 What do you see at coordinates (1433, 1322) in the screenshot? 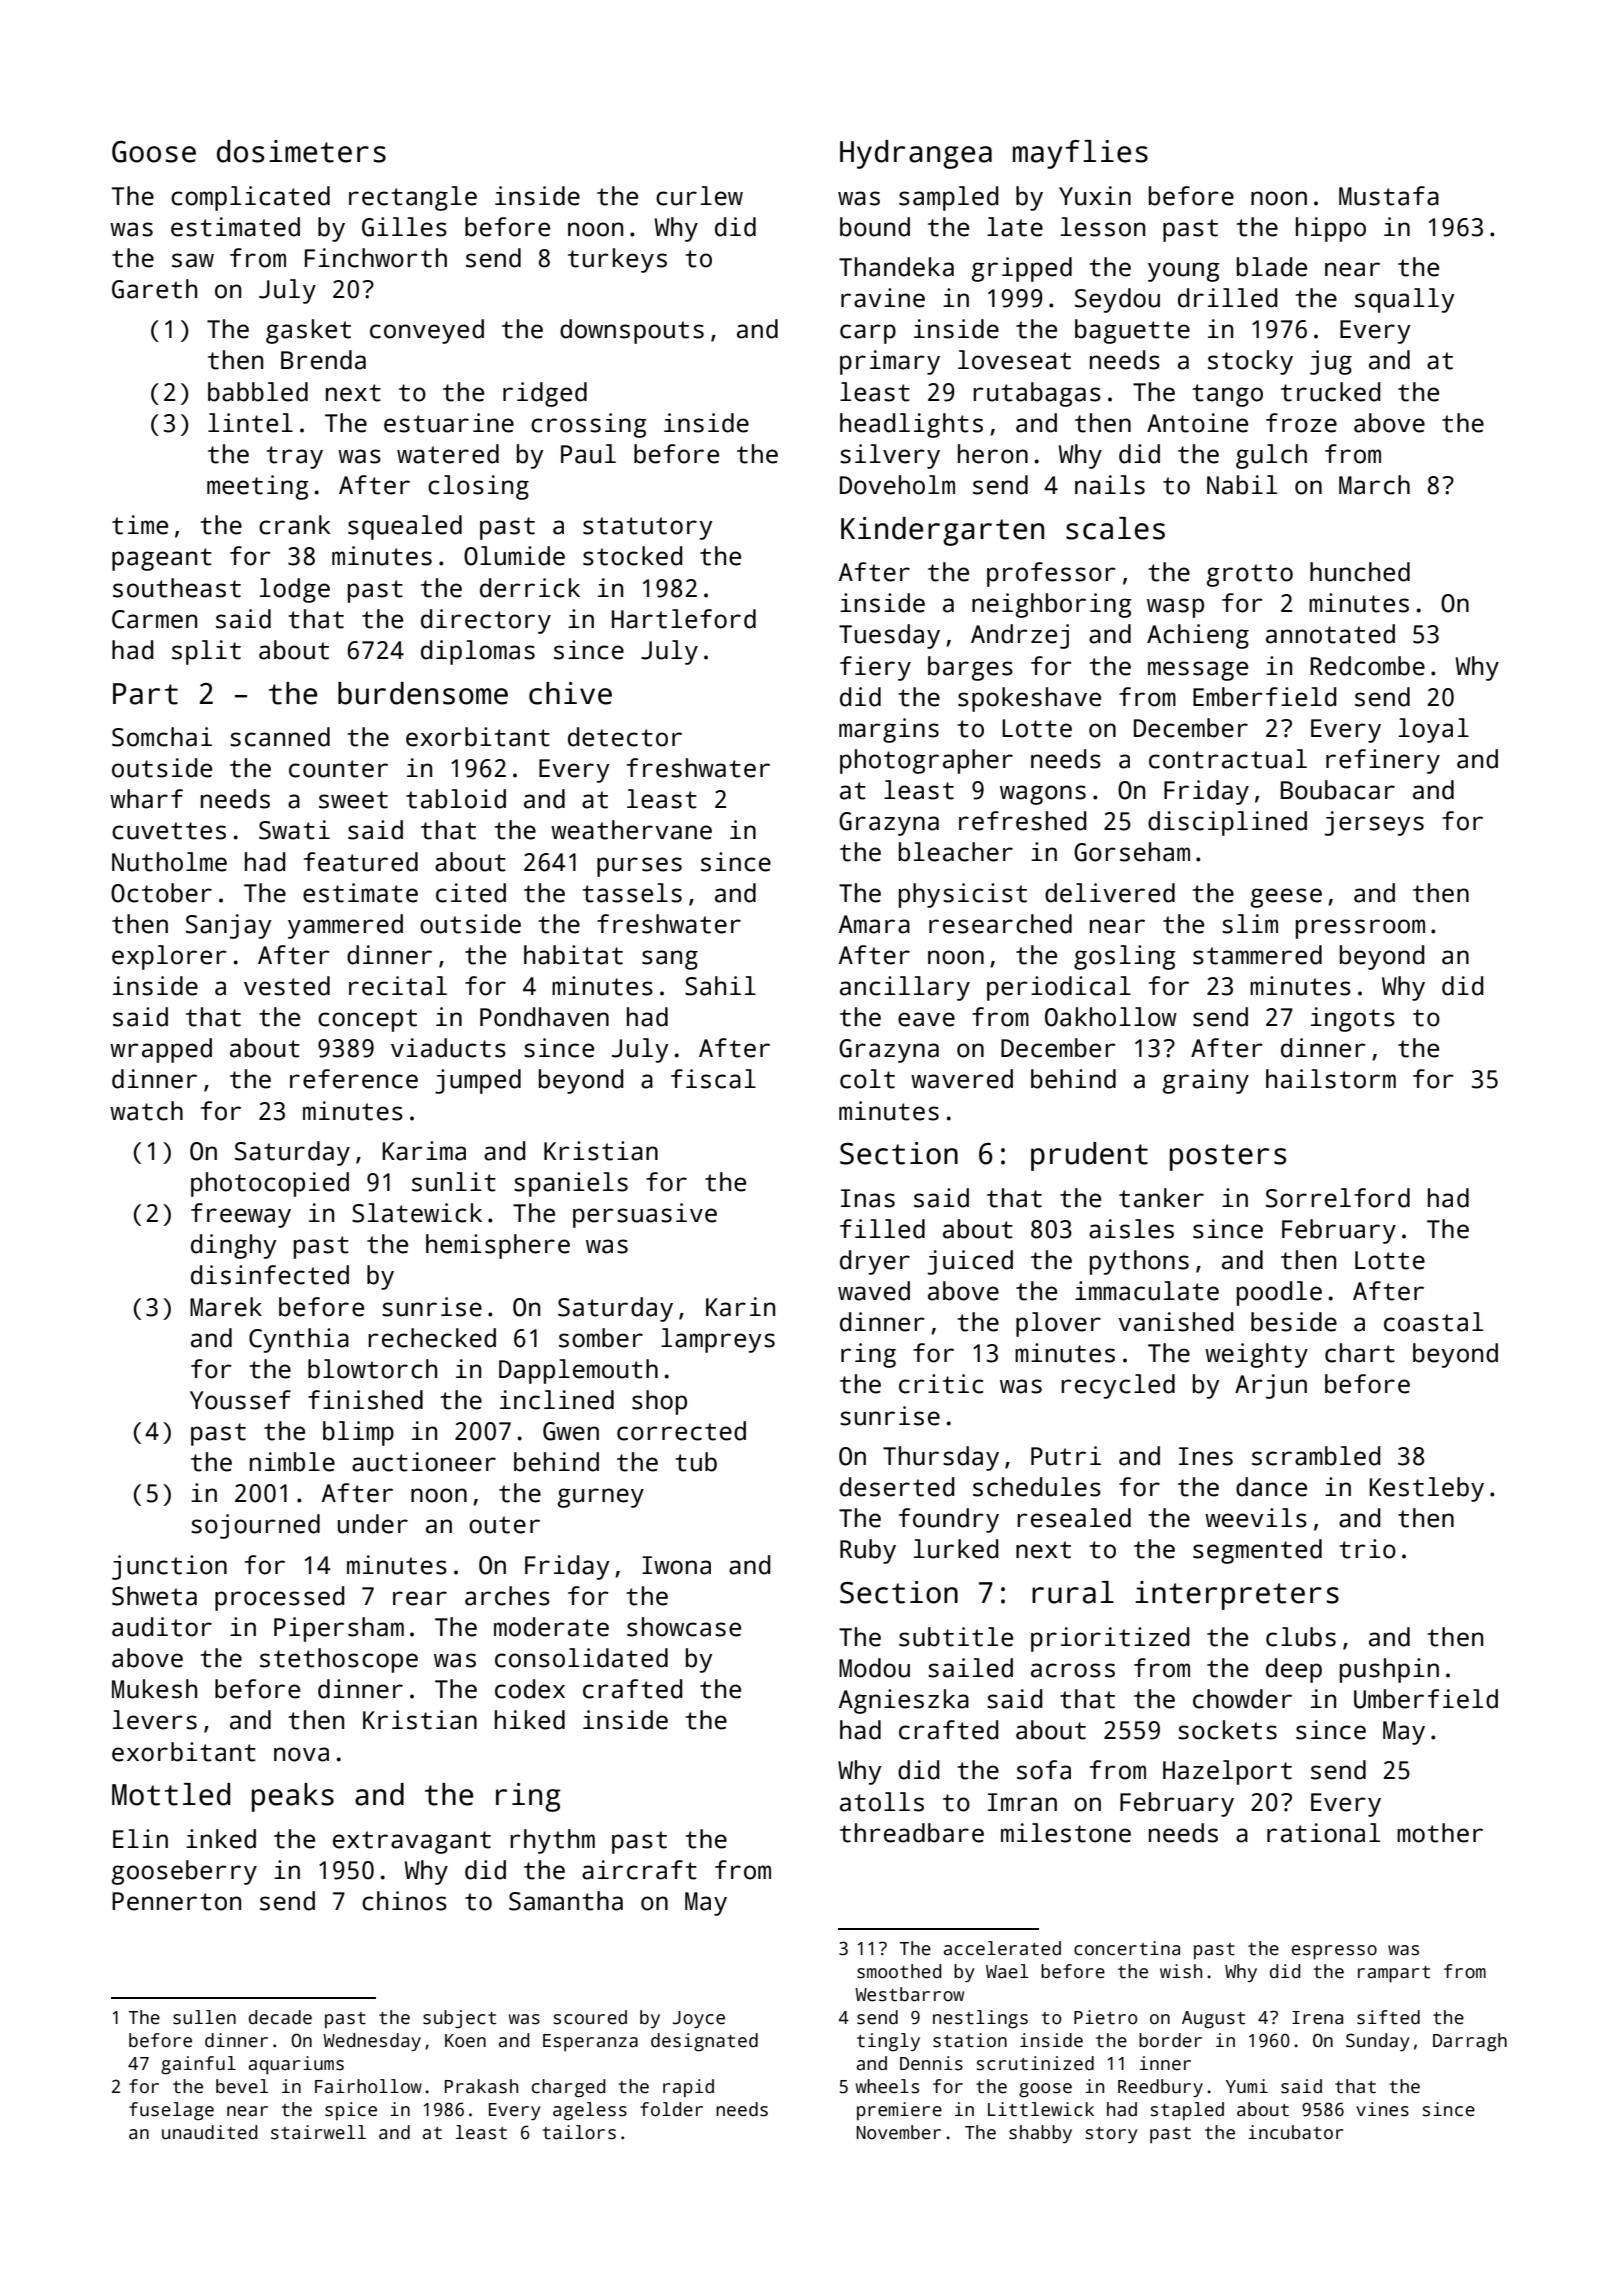
I see `coastal` at bounding box center [1433, 1322].
